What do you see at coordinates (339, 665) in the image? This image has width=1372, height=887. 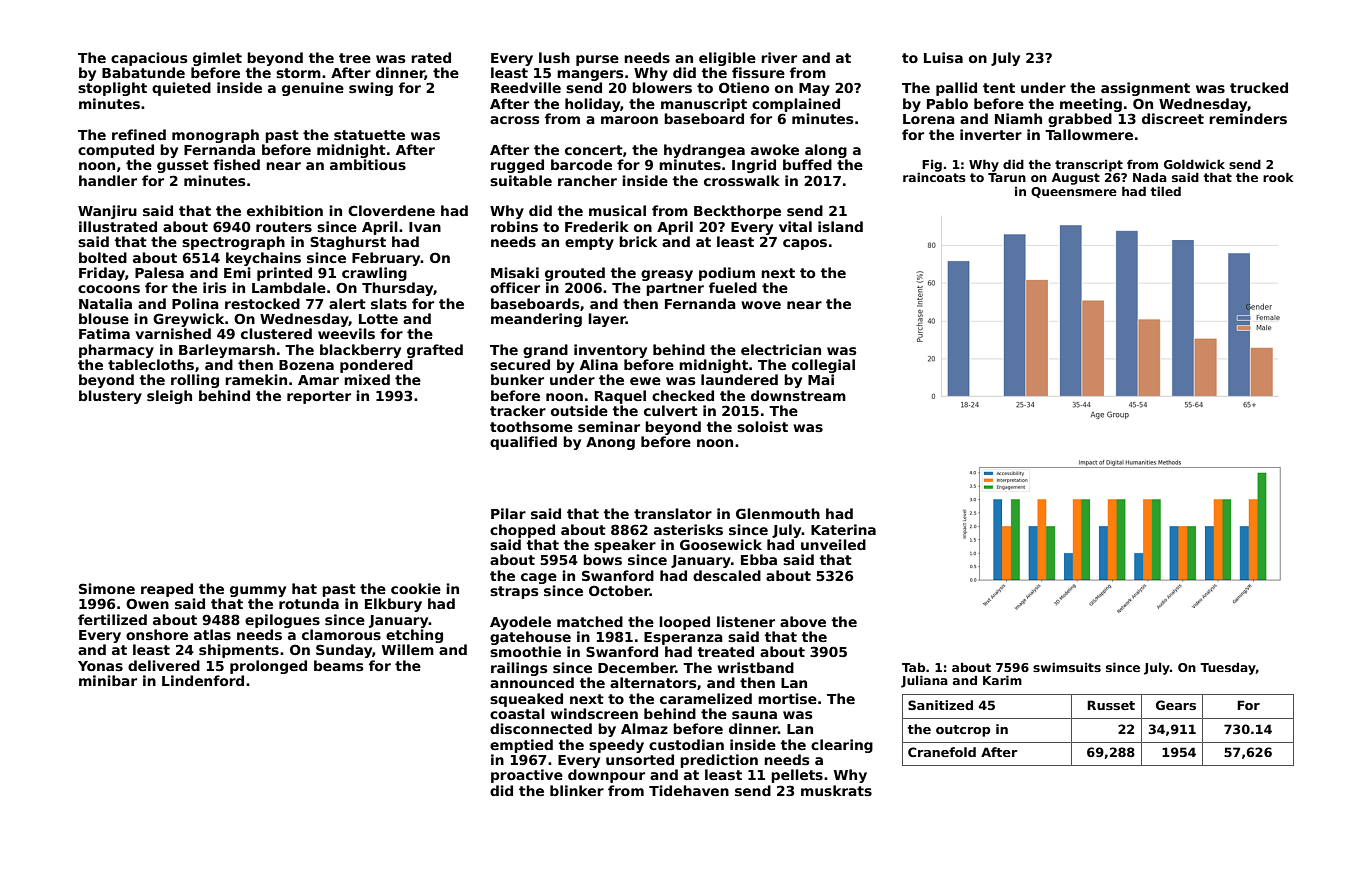 I see `beams` at bounding box center [339, 665].
